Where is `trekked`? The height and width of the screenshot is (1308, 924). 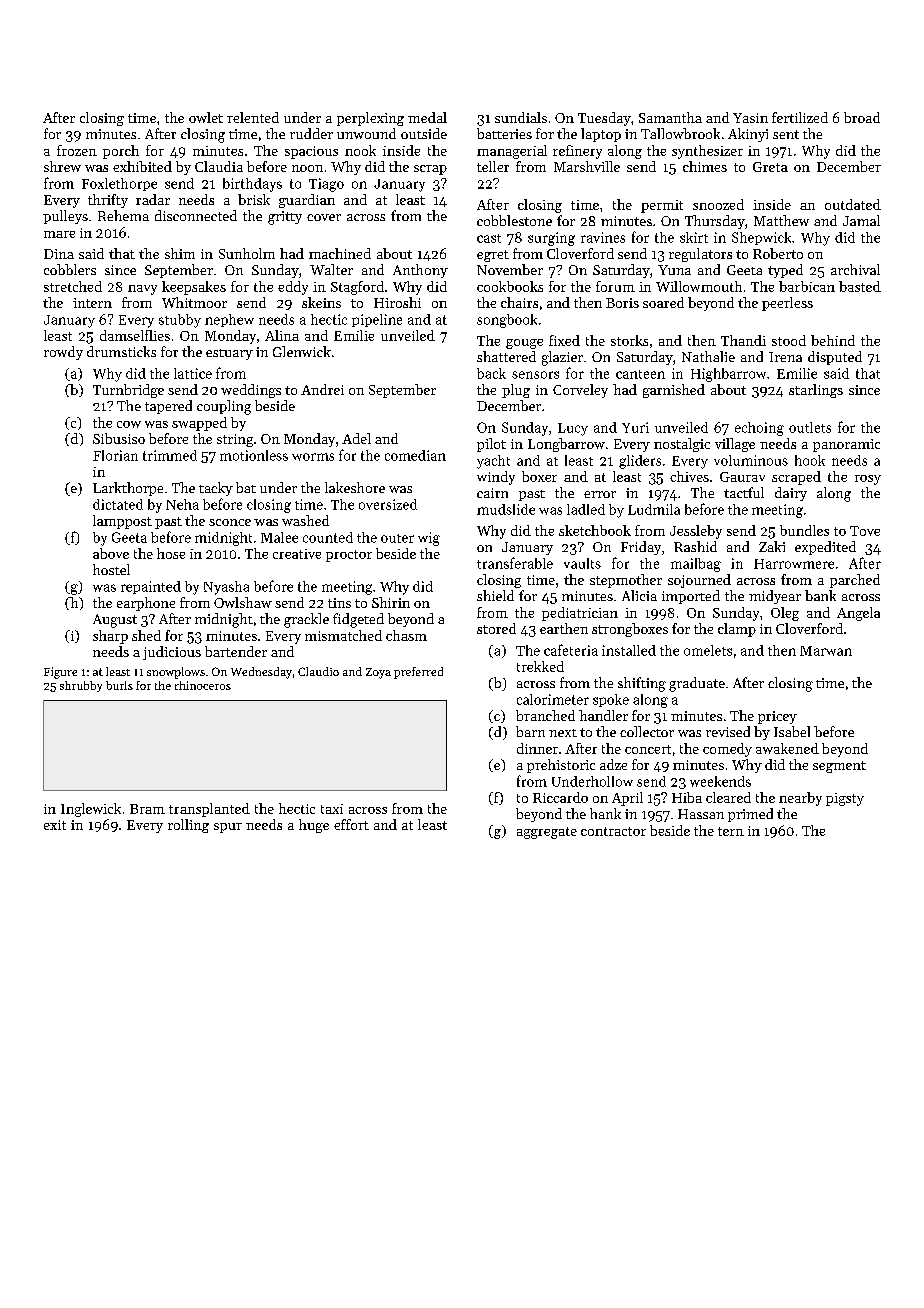 trekked is located at coordinates (540, 666).
